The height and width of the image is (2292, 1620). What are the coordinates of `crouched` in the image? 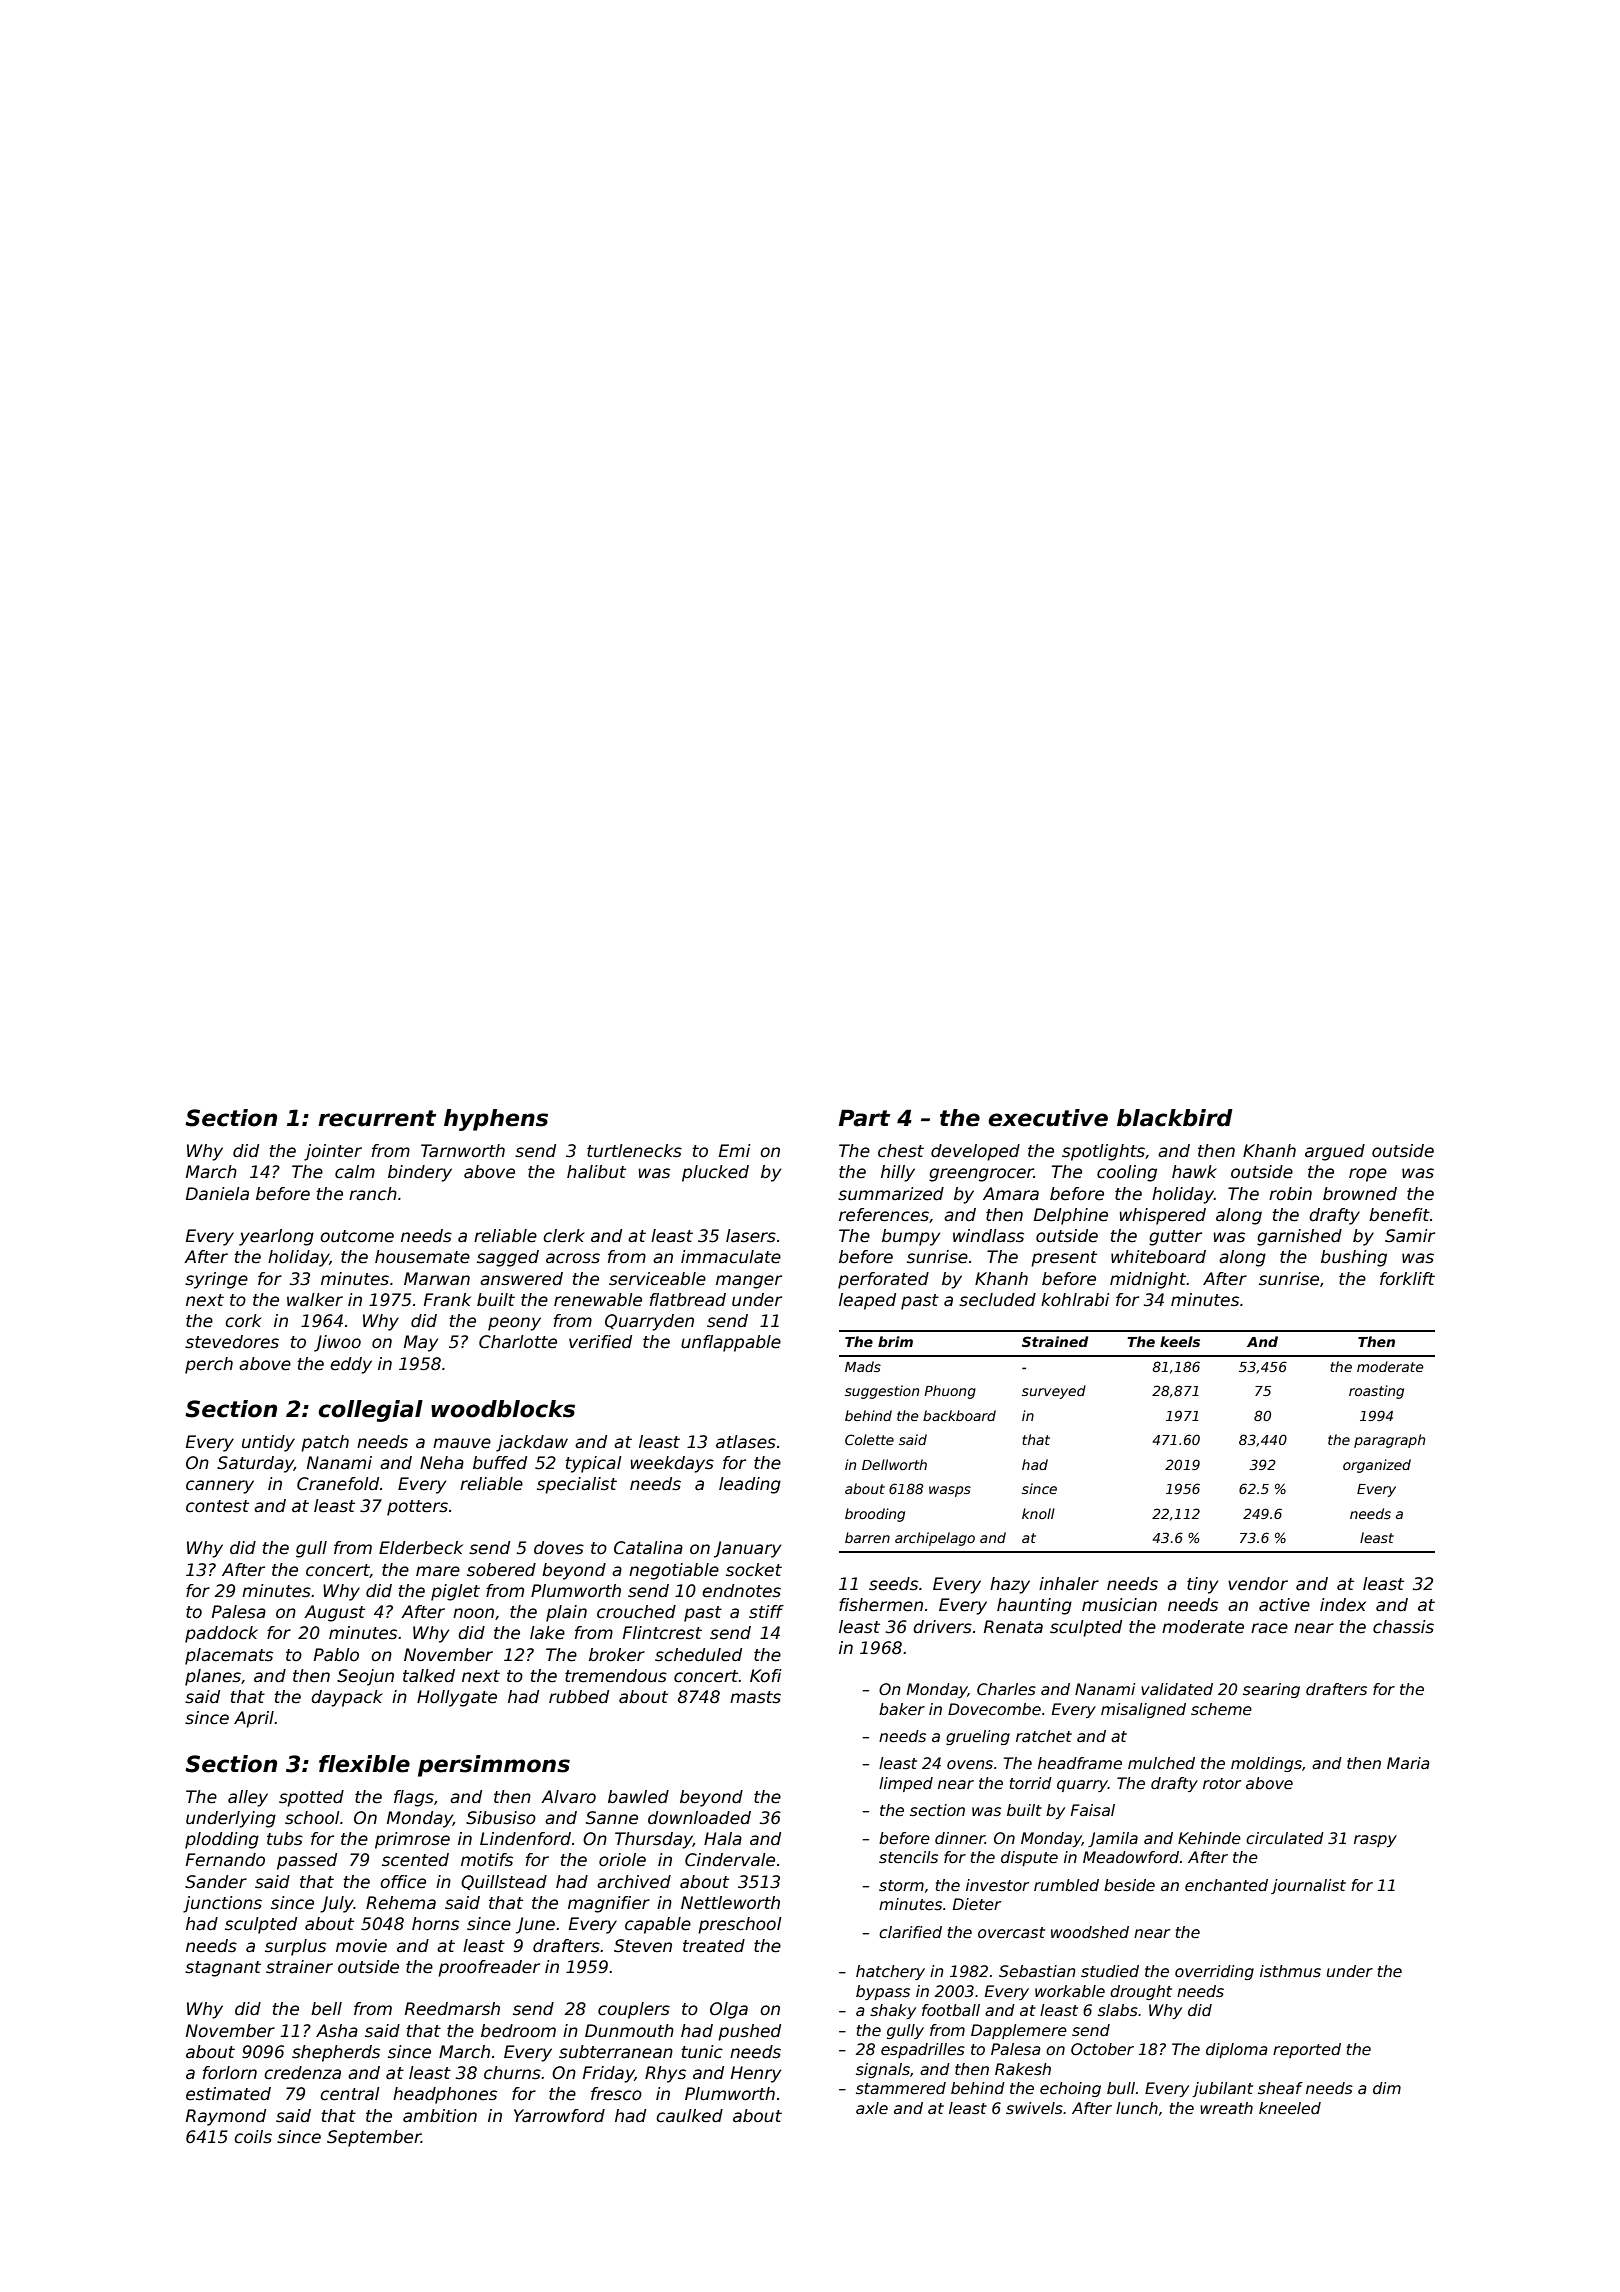 It's located at (636, 1612).
